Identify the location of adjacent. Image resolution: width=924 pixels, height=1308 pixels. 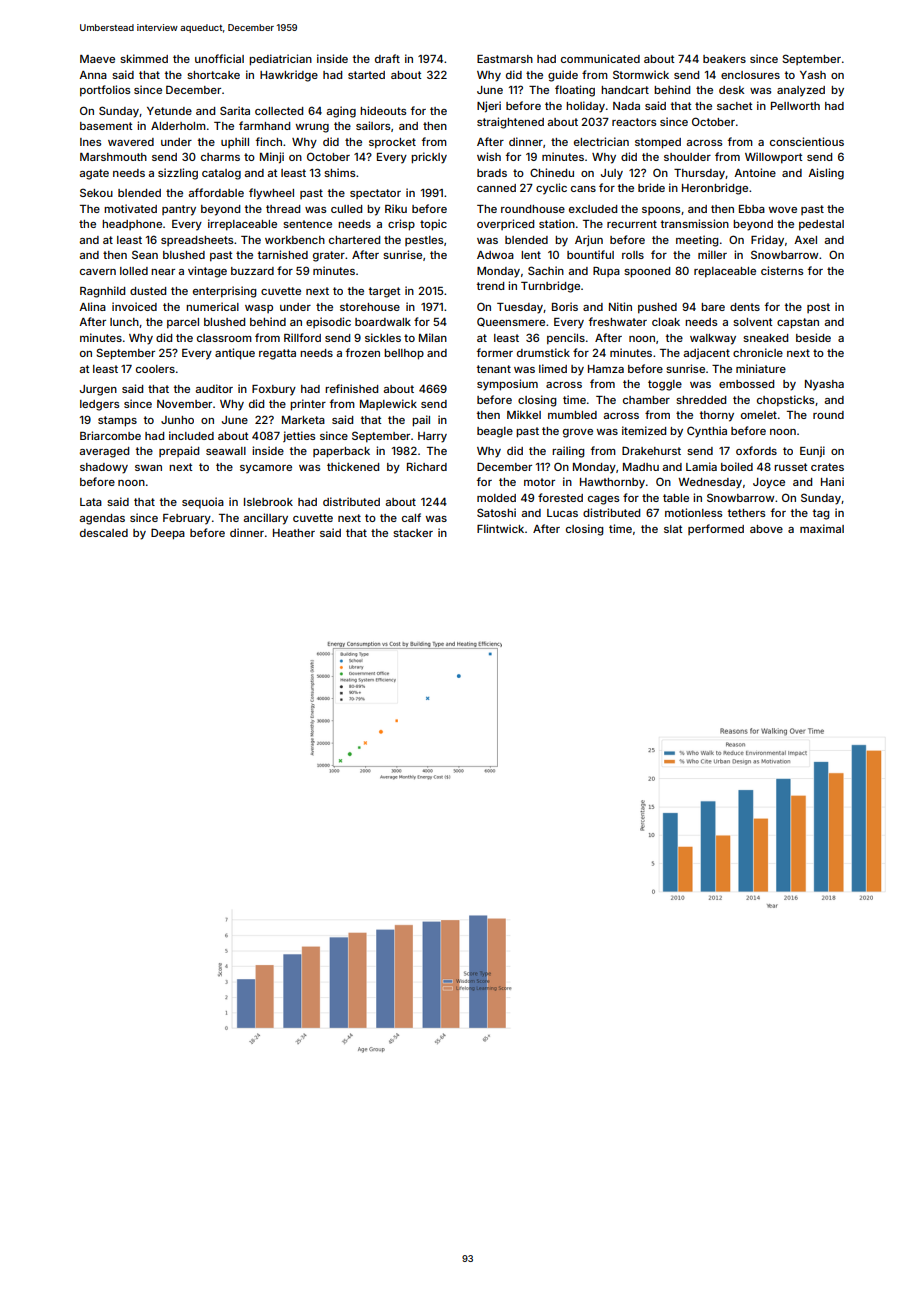
(706, 353).
